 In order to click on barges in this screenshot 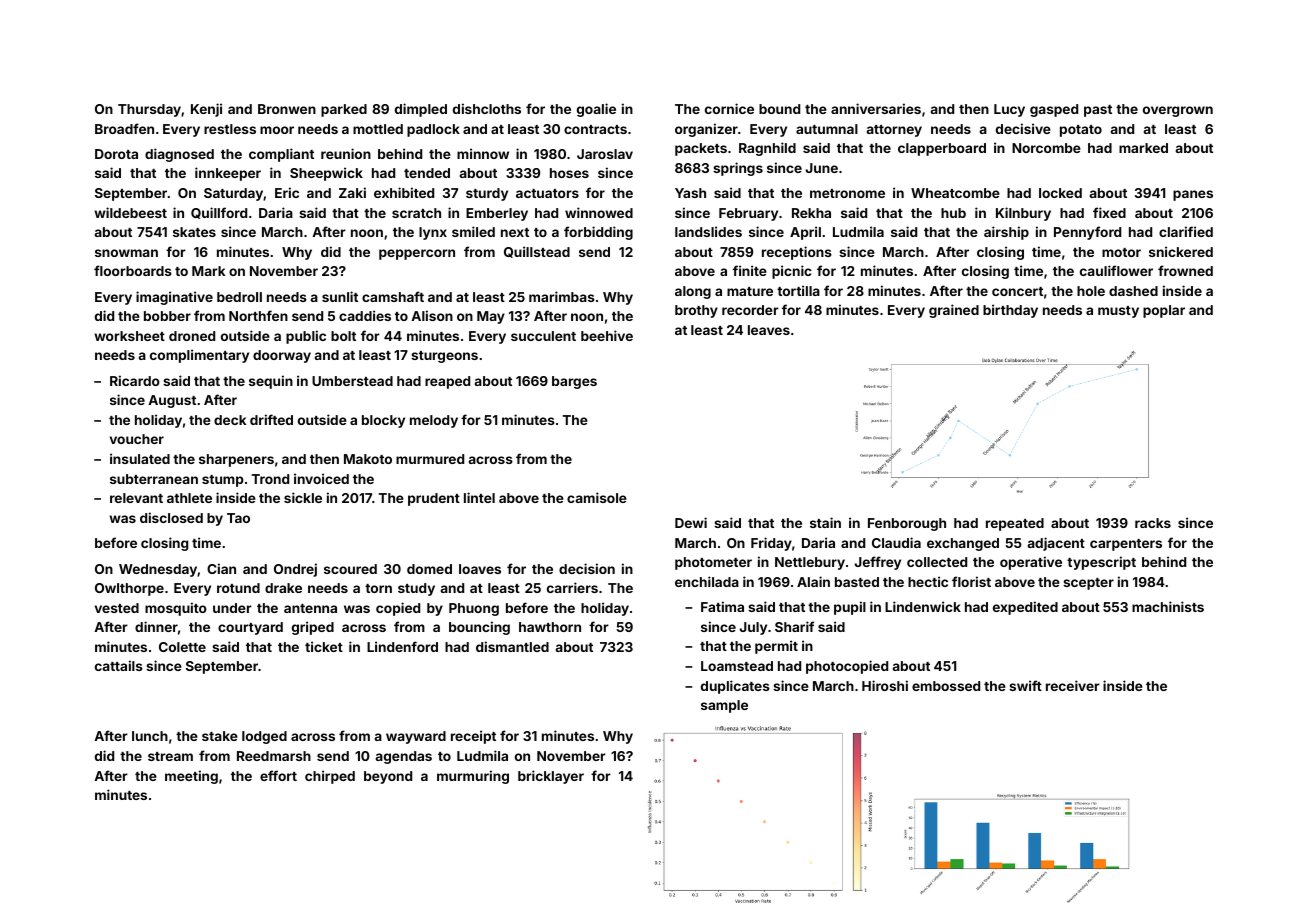, I will do `click(574, 382)`.
